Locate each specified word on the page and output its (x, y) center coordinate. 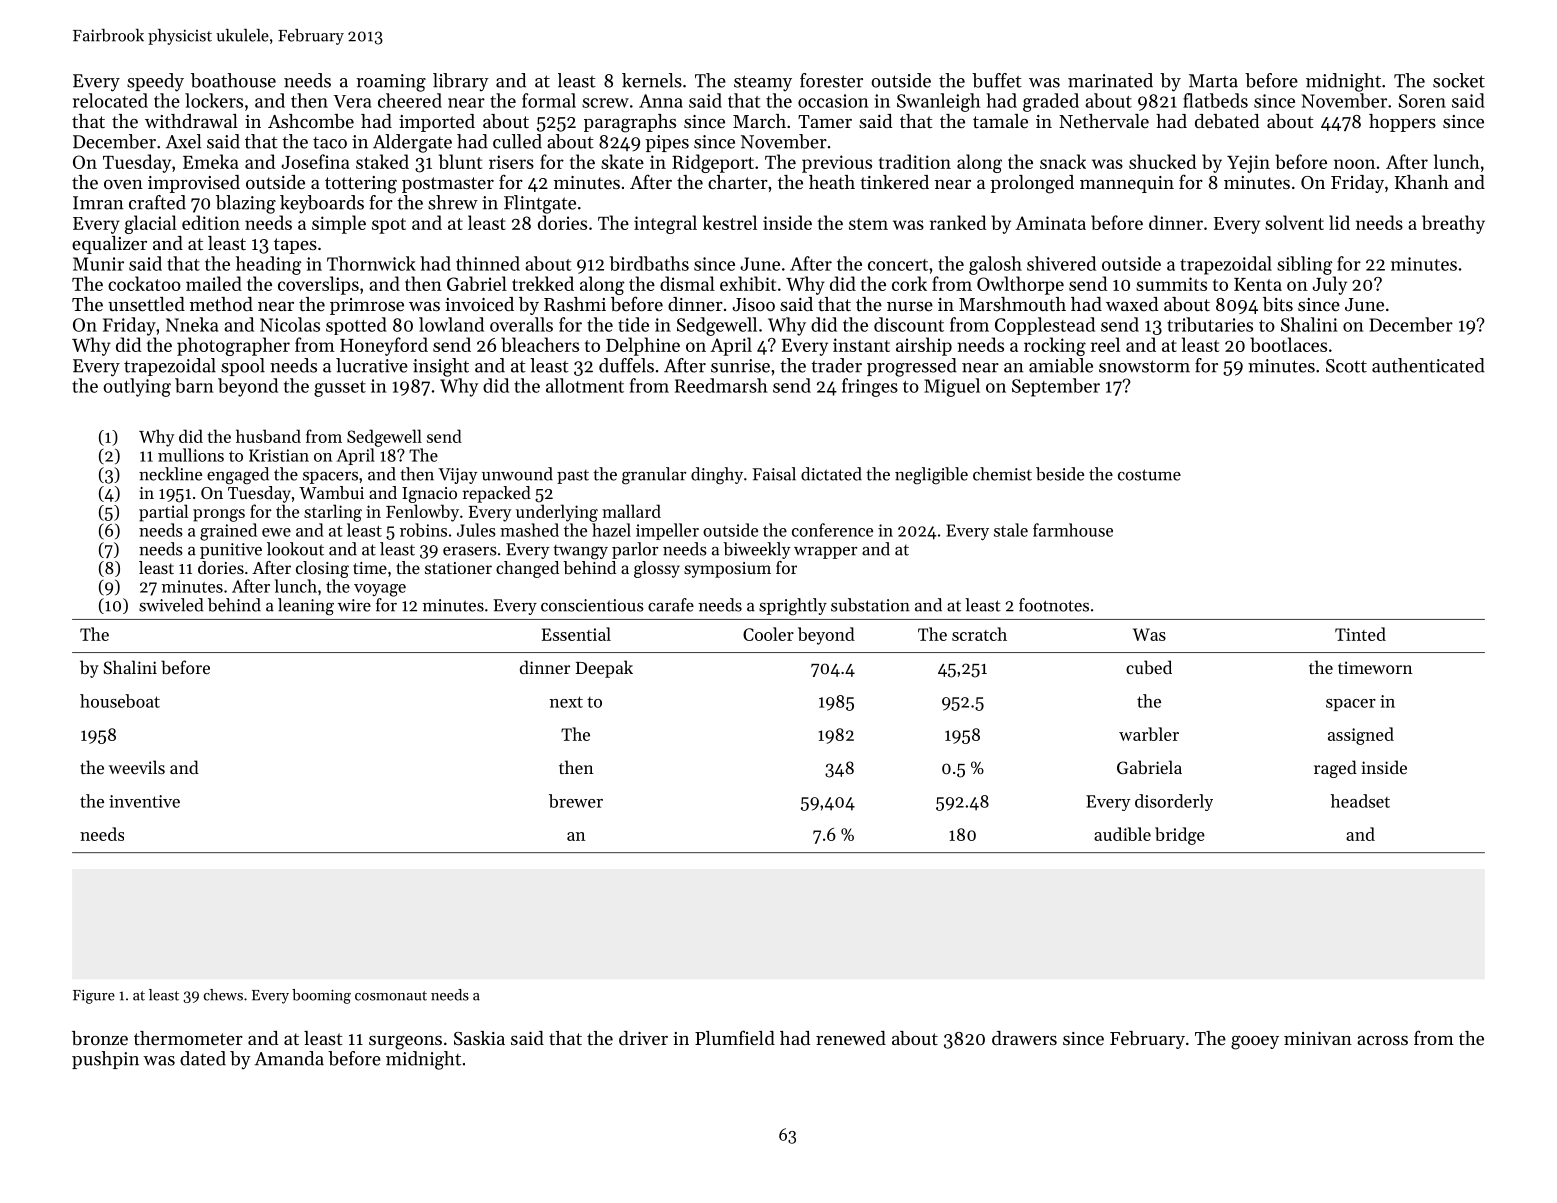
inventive (144, 801)
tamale (1000, 121)
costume (1149, 475)
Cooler (768, 634)
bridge (1180, 836)
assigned (1361, 736)
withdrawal (191, 121)
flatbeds (1215, 100)
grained (228, 532)
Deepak (604, 669)
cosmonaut (391, 996)
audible (1122, 834)
